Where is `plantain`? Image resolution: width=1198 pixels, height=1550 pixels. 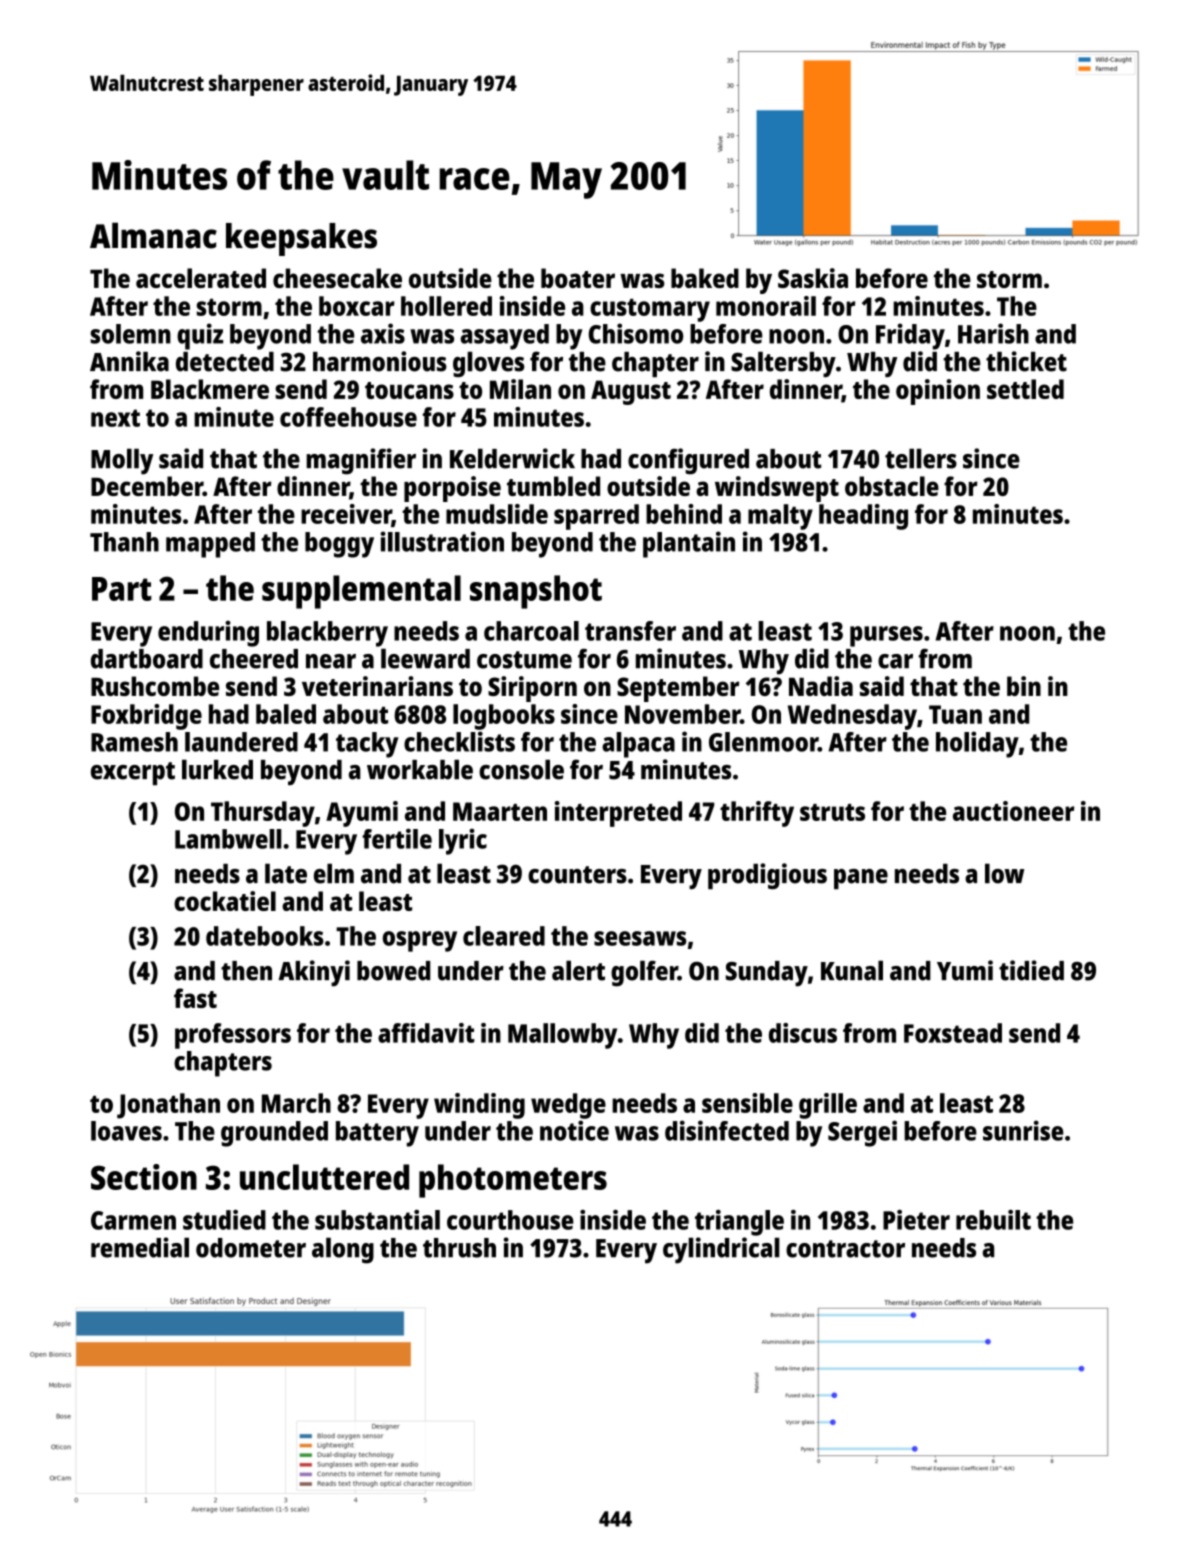 plantain is located at coordinates (689, 544).
